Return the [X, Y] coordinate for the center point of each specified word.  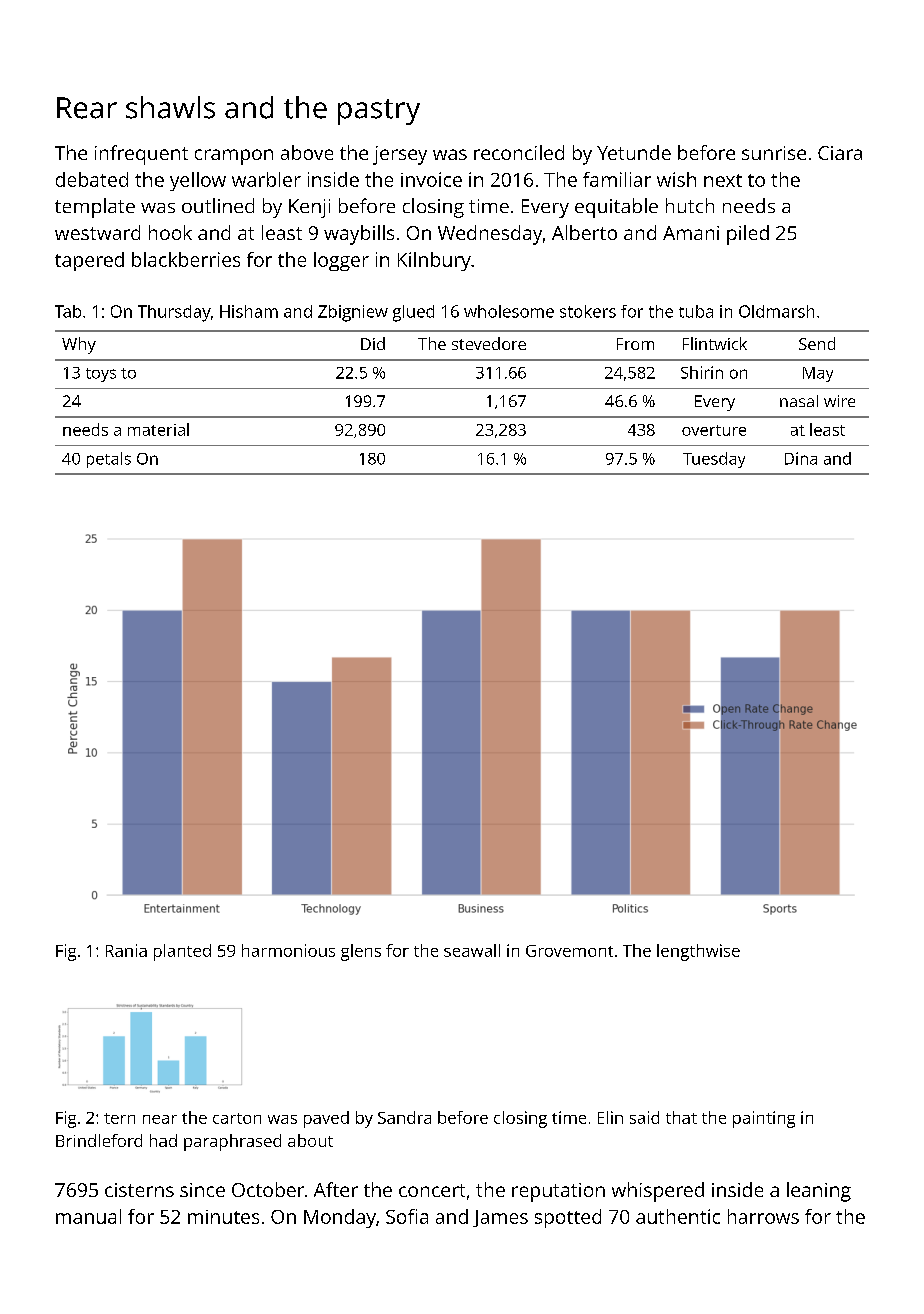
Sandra [404, 1117]
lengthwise [698, 952]
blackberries [186, 259]
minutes [223, 1217]
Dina [801, 458]
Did [373, 343]
